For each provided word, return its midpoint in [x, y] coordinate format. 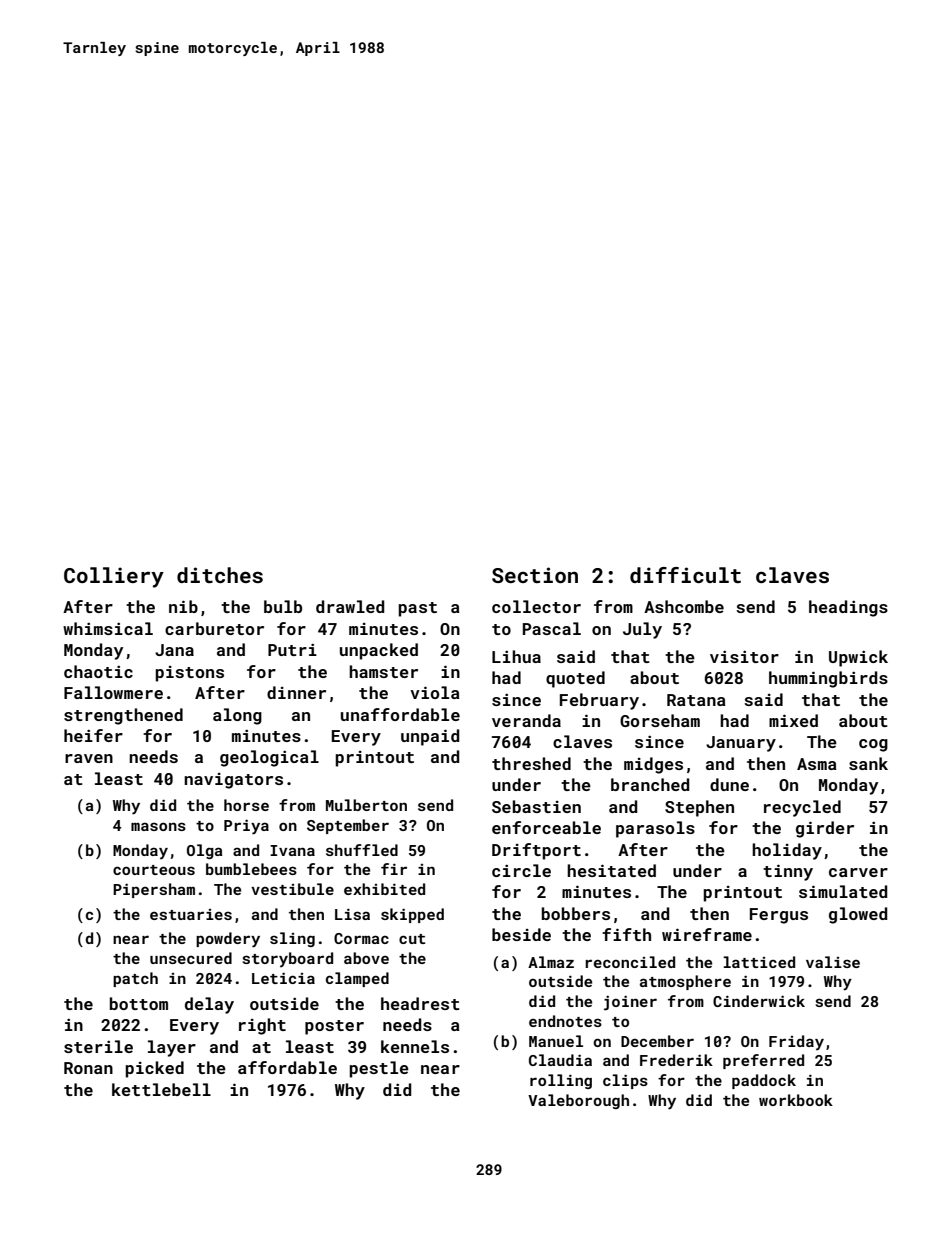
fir [394, 869]
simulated [843, 891]
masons [158, 826]
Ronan [88, 1068]
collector [536, 606]
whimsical [108, 628]
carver [858, 872]
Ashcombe [684, 606]
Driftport [536, 851]
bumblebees [251, 869]
